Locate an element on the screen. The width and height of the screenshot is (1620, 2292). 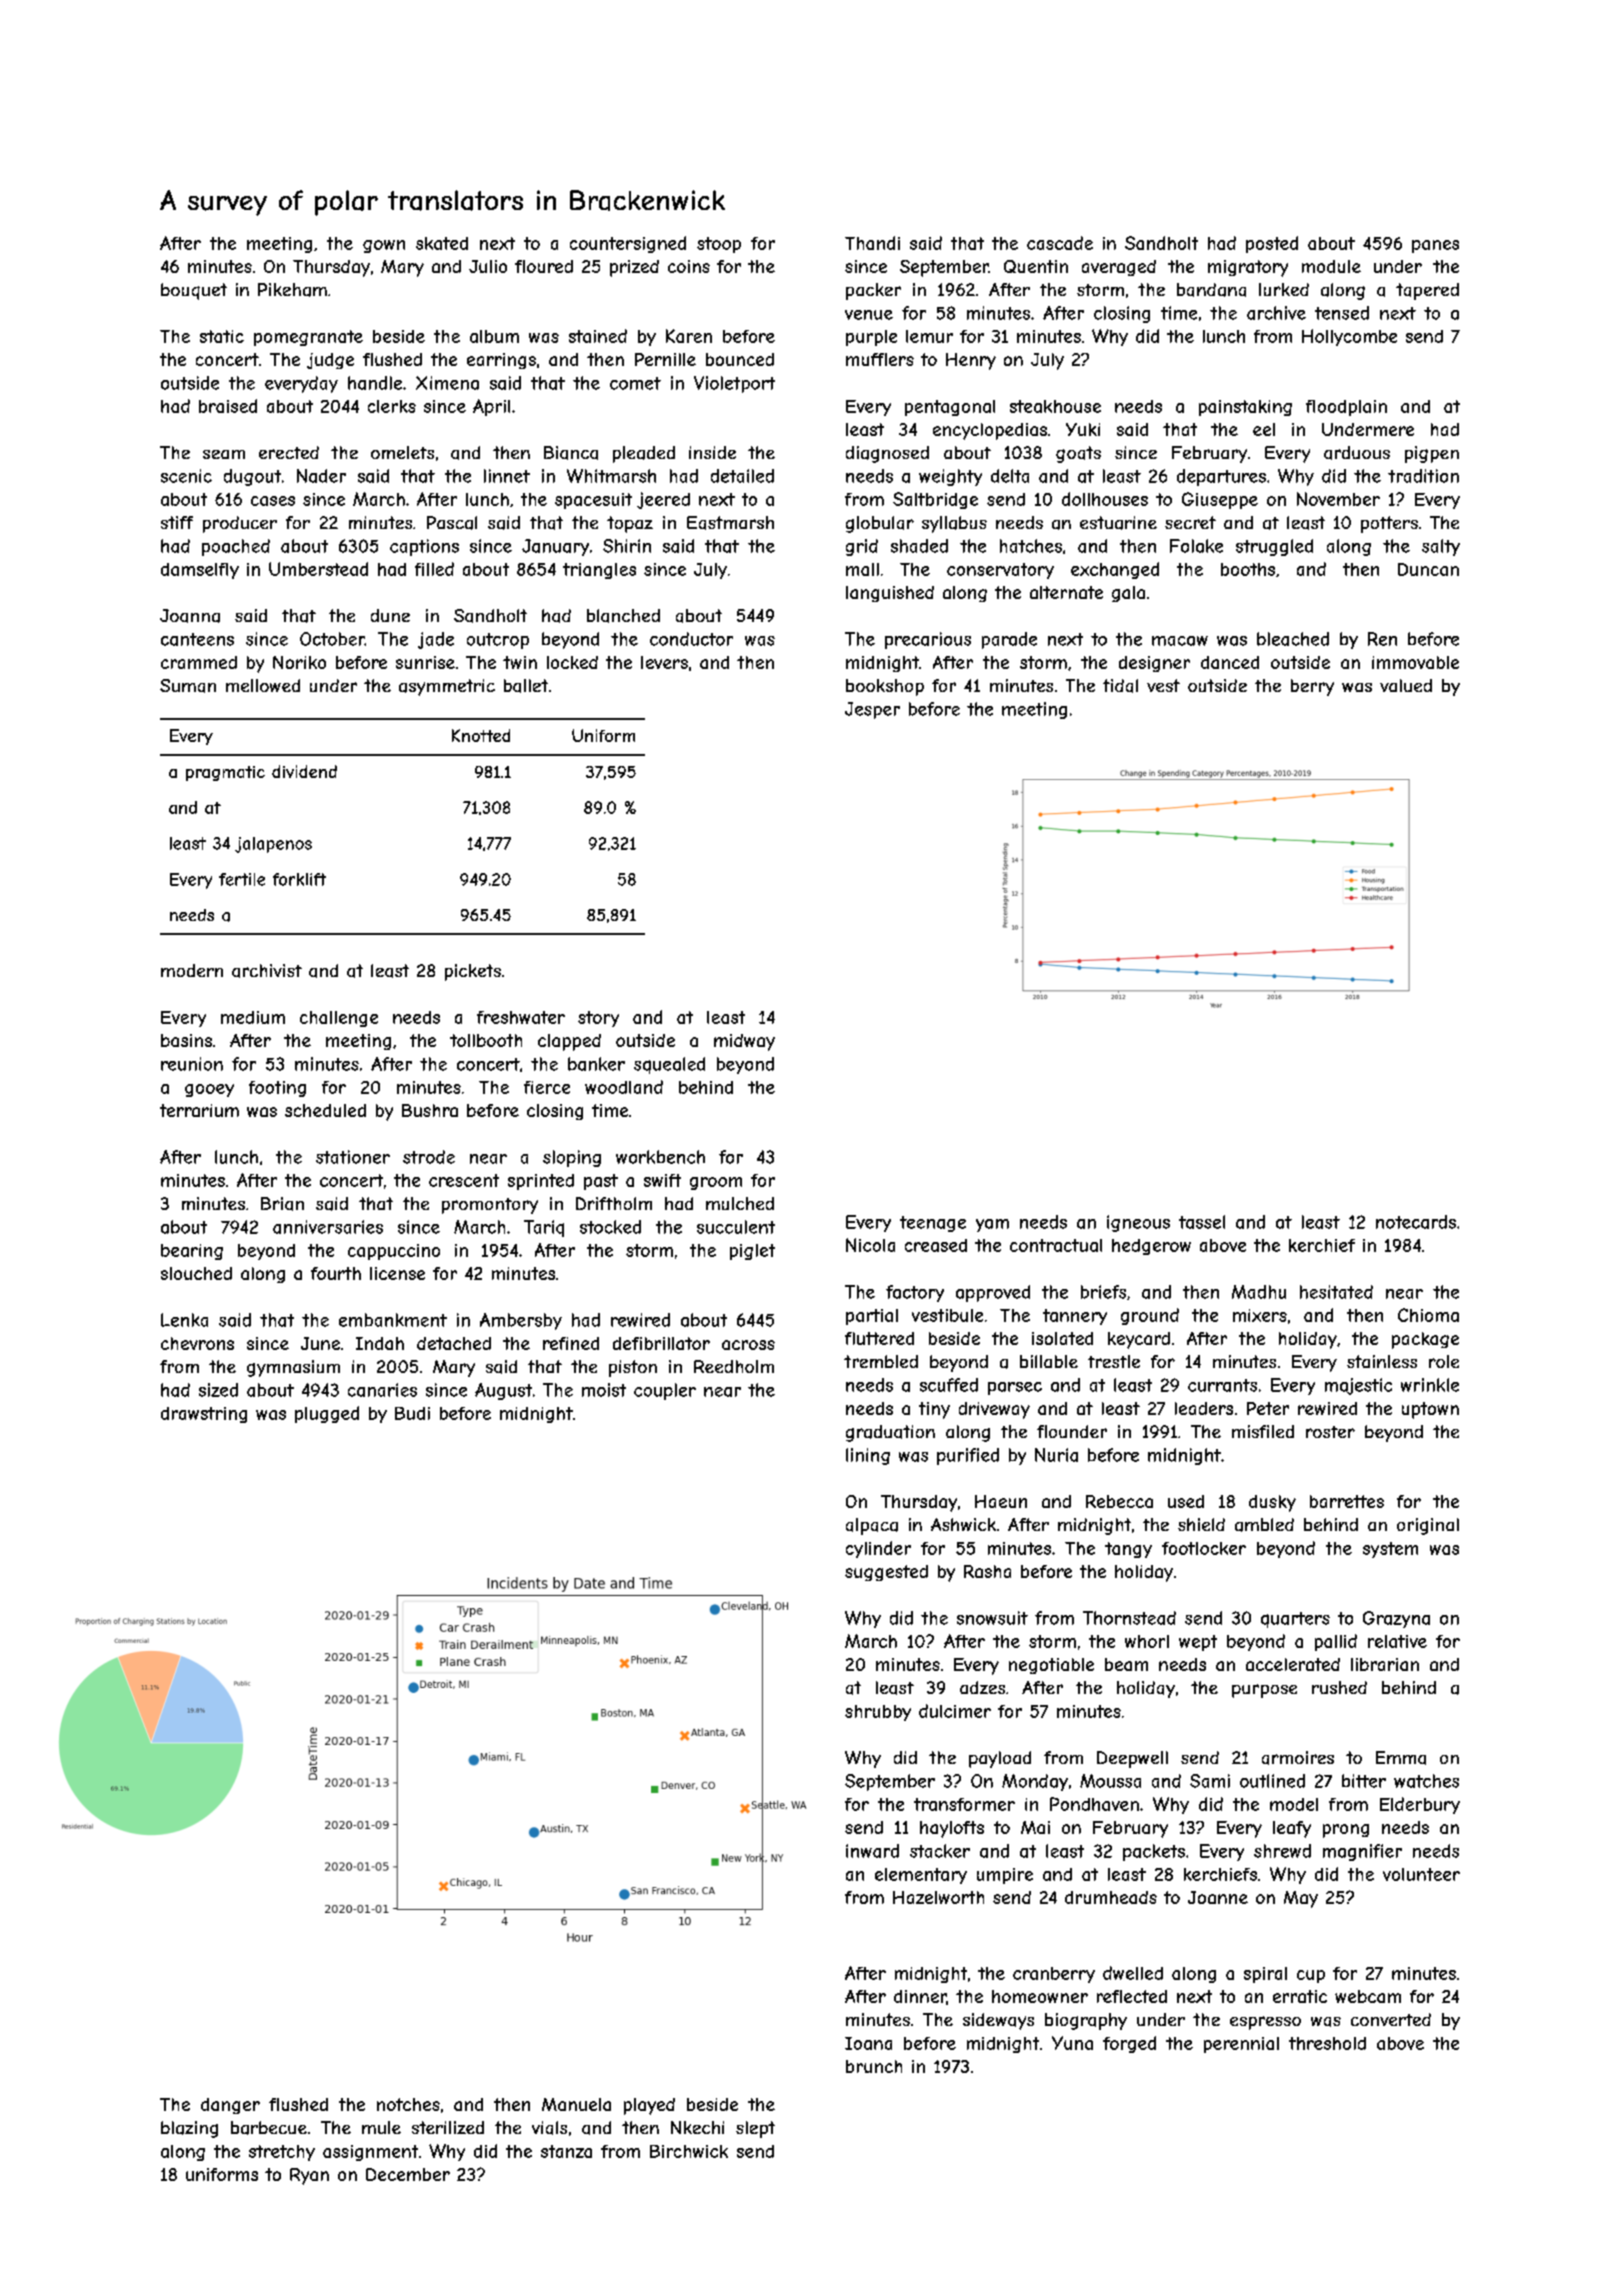
Ryan is located at coordinates (309, 2176).
